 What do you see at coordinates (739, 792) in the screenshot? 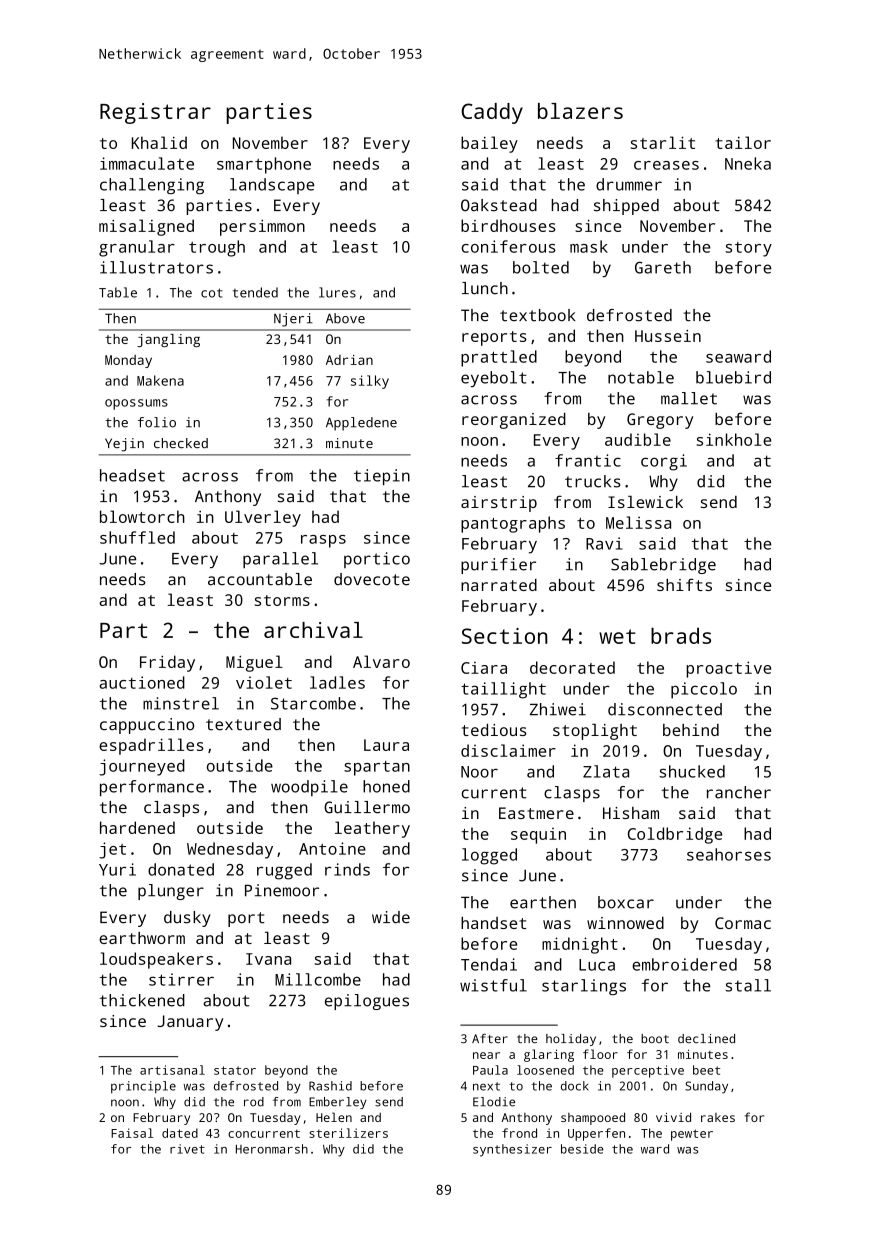
I see `rancher` at bounding box center [739, 792].
